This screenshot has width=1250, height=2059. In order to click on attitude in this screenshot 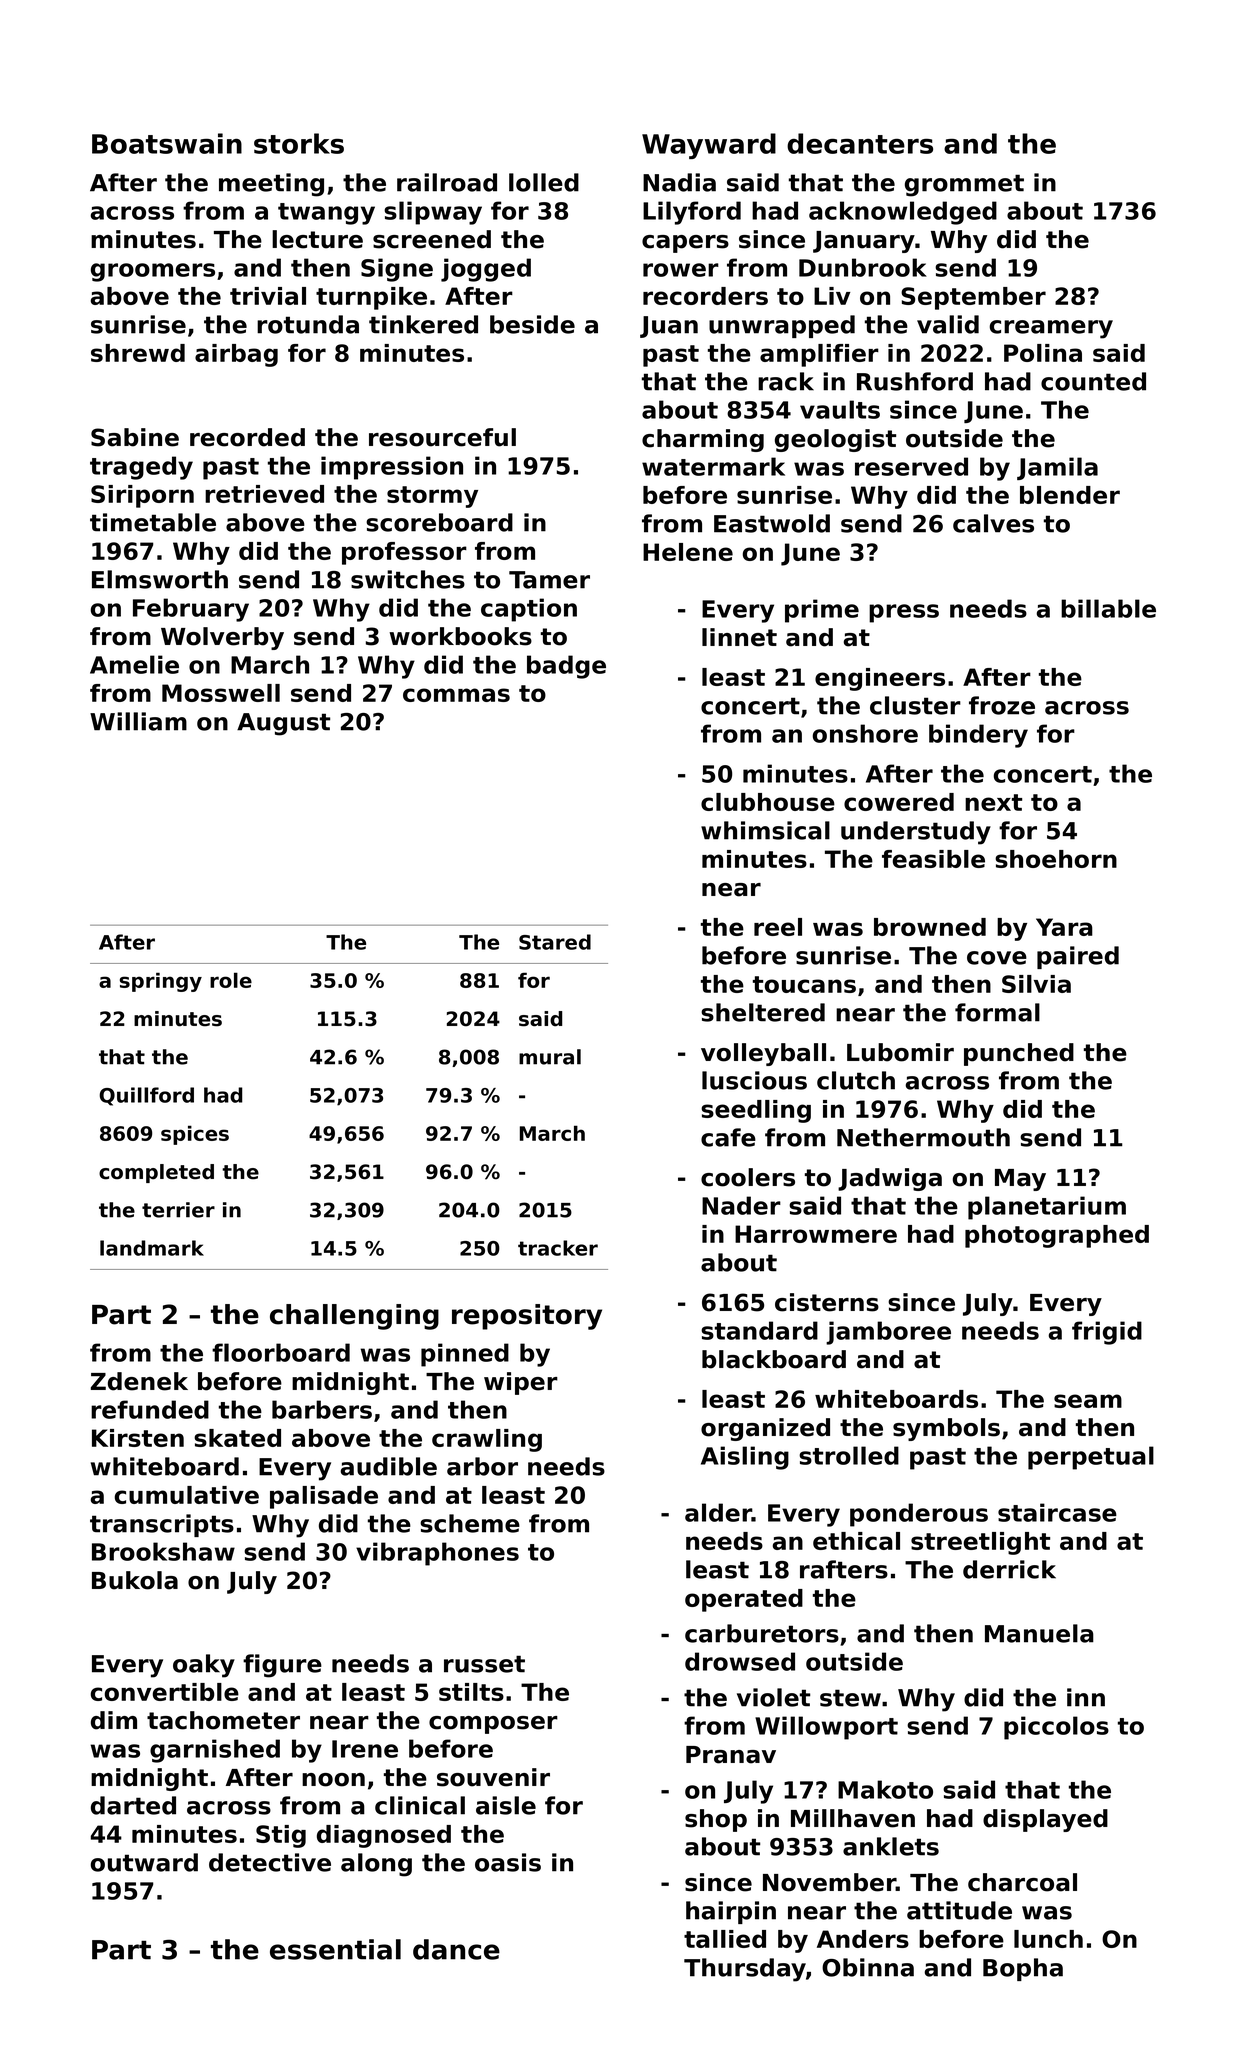, I will do `click(959, 1910)`.
